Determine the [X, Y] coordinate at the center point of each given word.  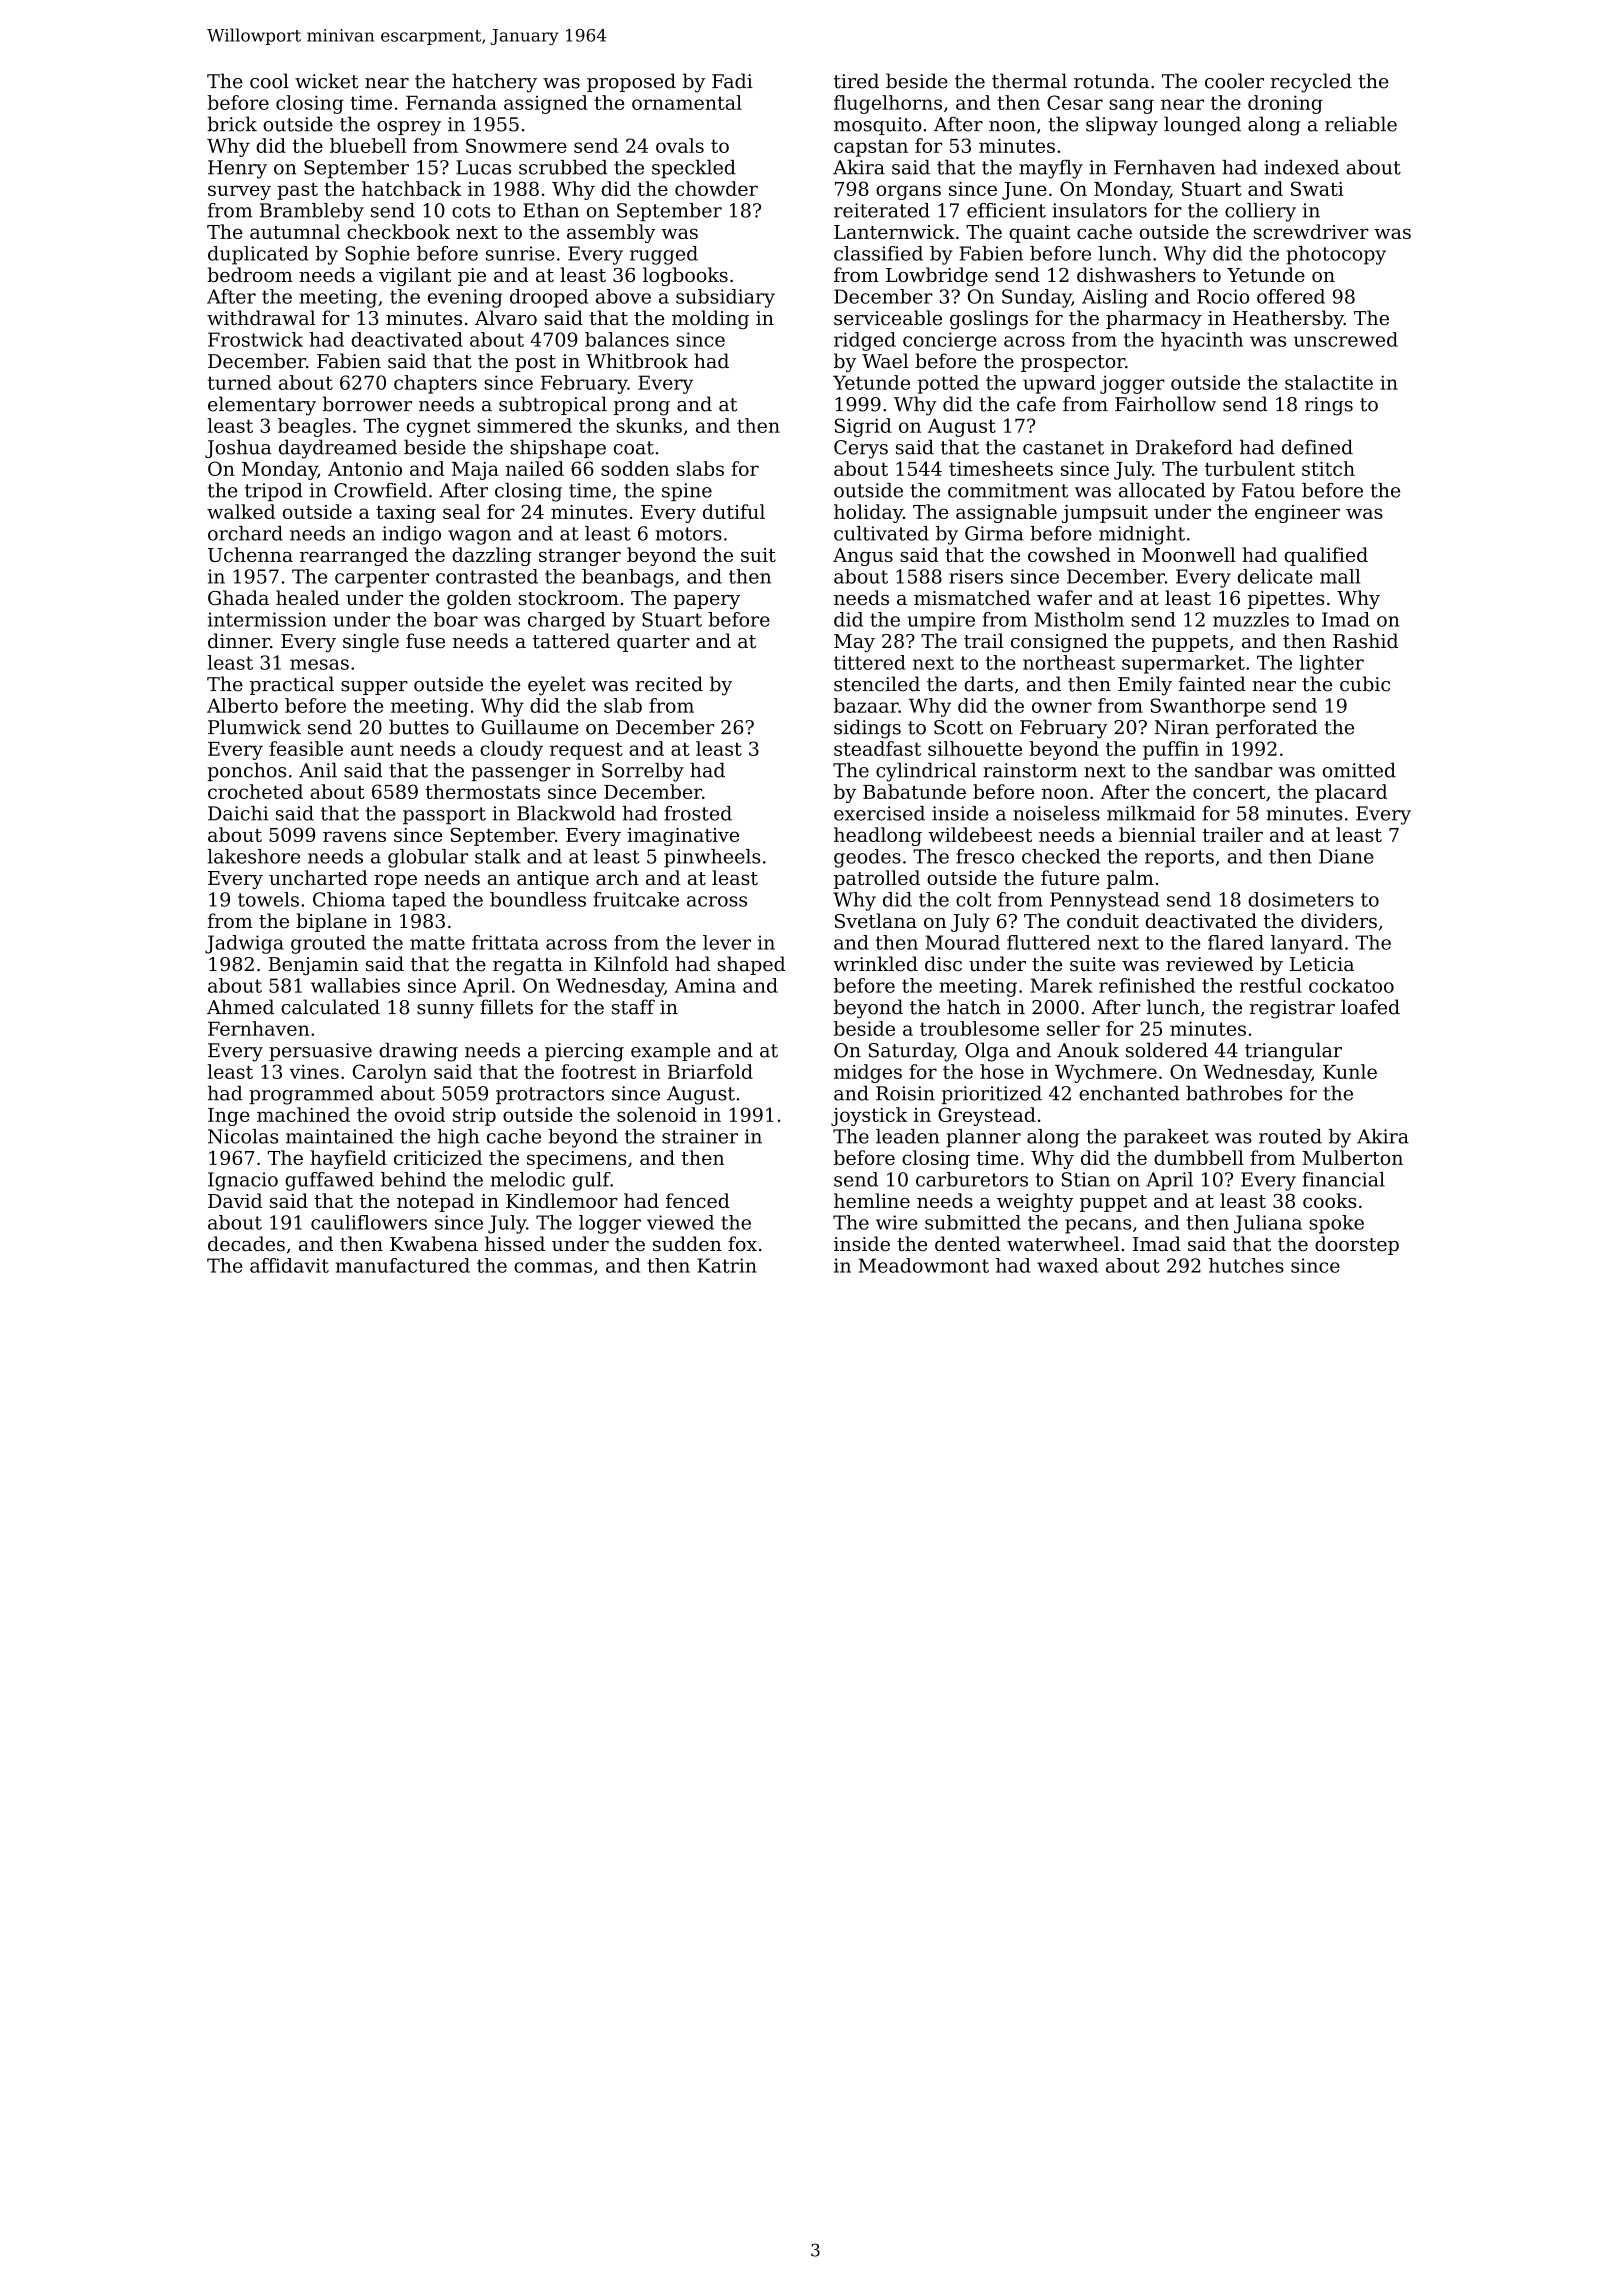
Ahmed [240, 1007]
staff [633, 1007]
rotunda [1111, 81]
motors [688, 534]
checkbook [398, 231]
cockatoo [1351, 985]
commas [553, 1267]
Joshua [238, 448]
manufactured [403, 1265]
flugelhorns [888, 104]
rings [1329, 406]
